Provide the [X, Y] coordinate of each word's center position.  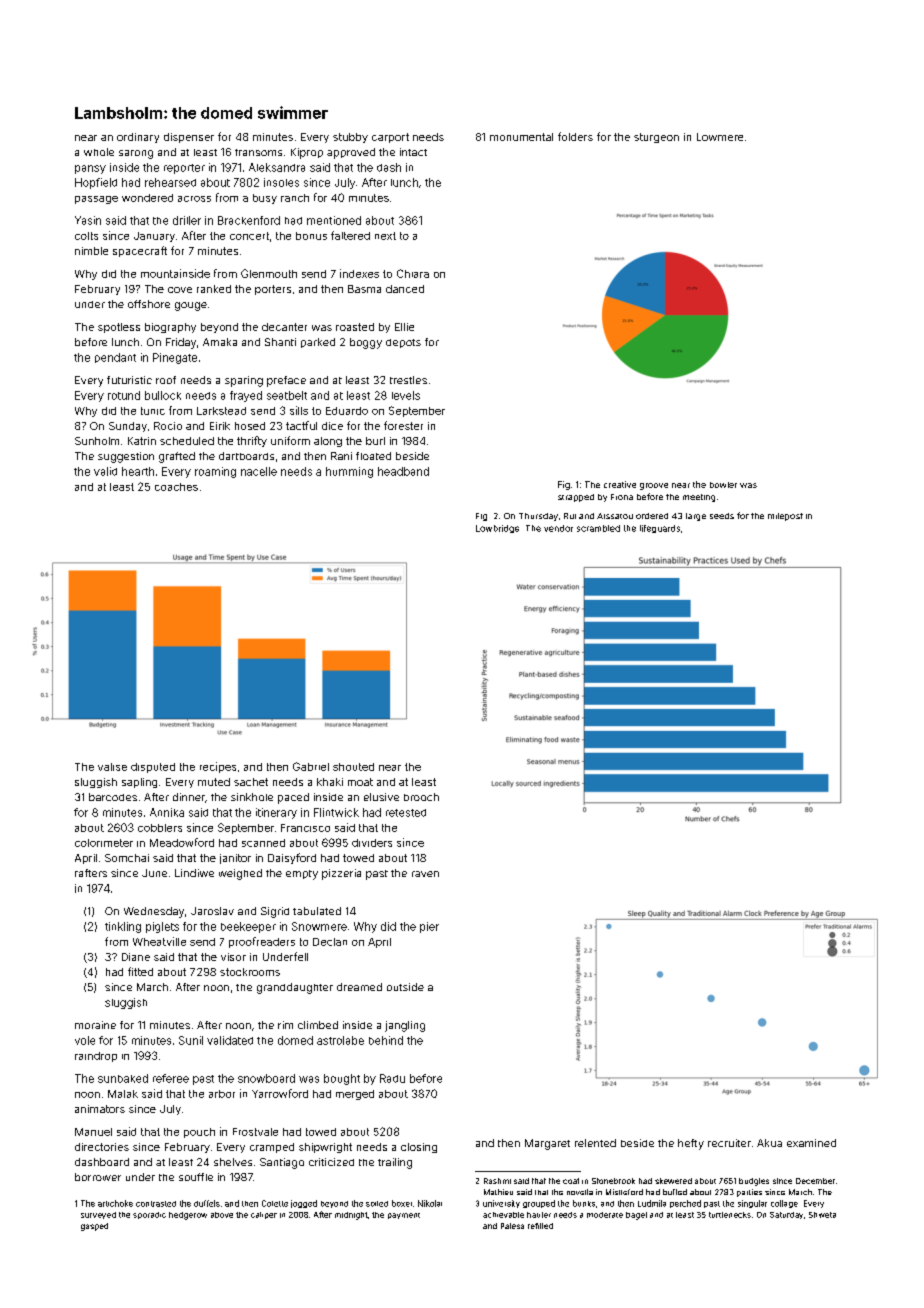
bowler [723, 485]
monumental [521, 137]
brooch [421, 797]
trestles [408, 380]
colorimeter [104, 843]
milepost [785, 517]
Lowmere [720, 137]
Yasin [88, 220]
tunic [153, 411]
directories [102, 1147]
